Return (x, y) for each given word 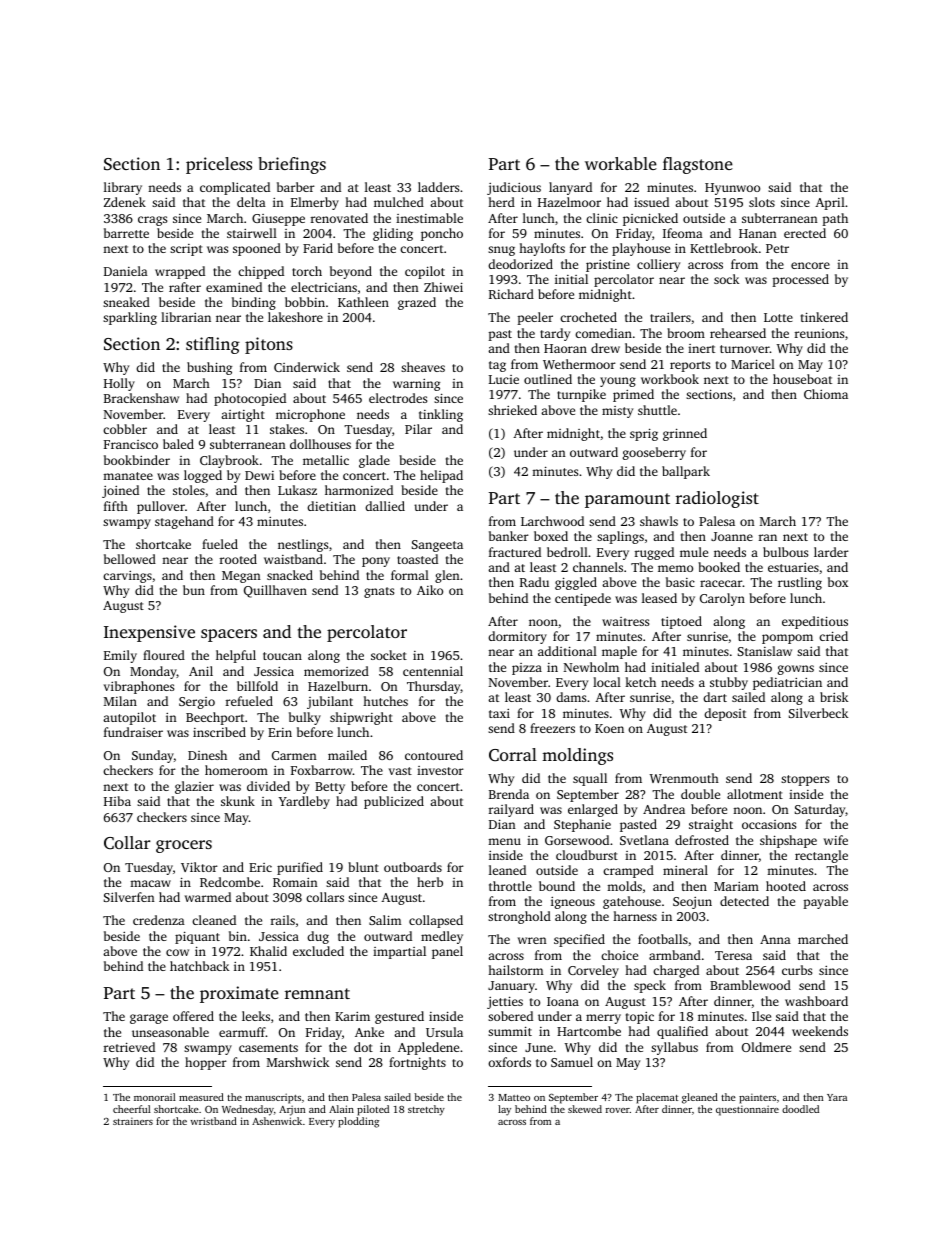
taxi (499, 713)
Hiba (117, 801)
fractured (515, 552)
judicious (514, 188)
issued (651, 202)
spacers (229, 635)
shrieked (512, 410)
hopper (206, 1063)
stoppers (805, 780)
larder (831, 552)
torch (307, 271)
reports (690, 366)
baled (178, 444)
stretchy (426, 1110)
